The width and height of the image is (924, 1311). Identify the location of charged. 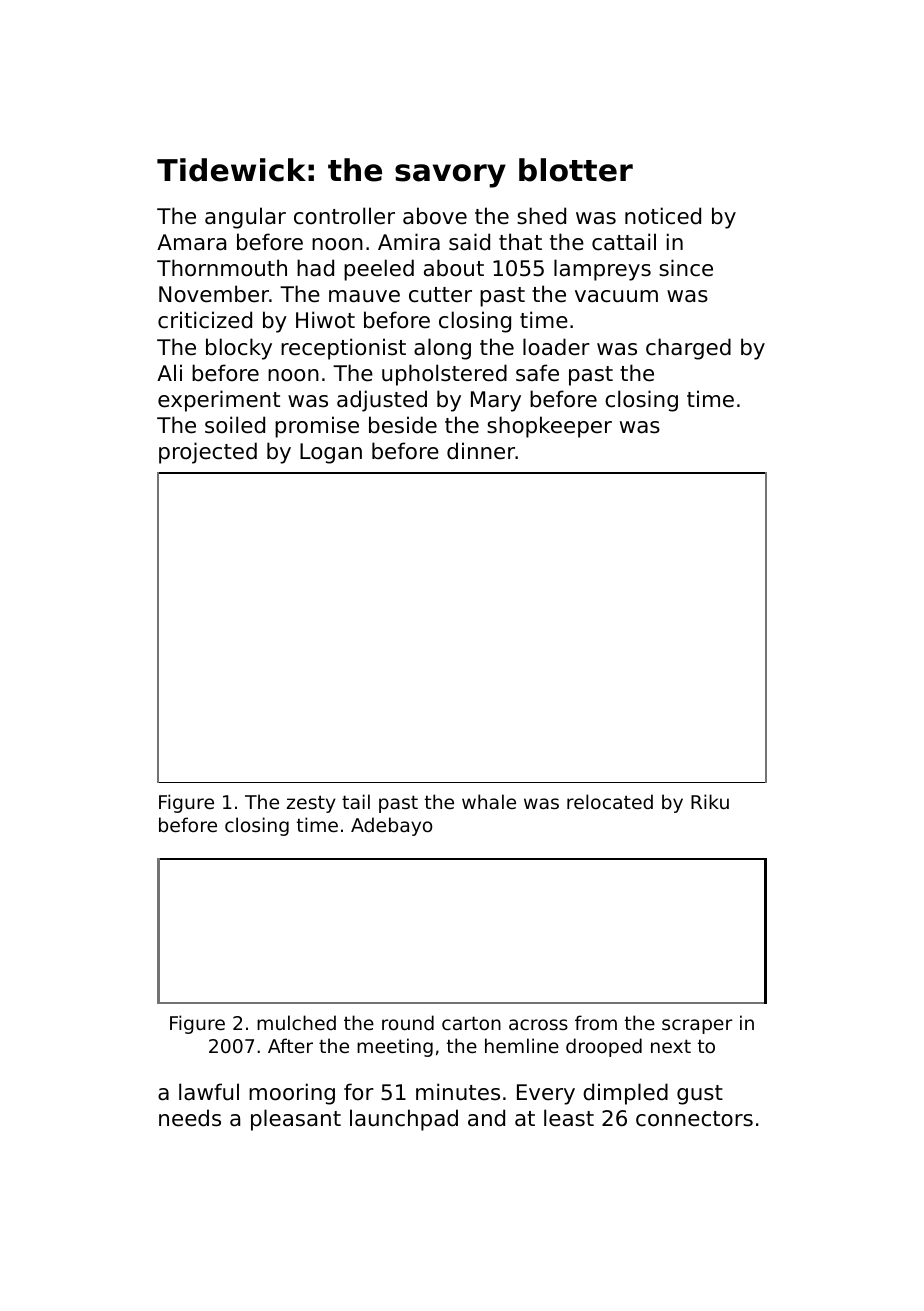
(688, 349).
